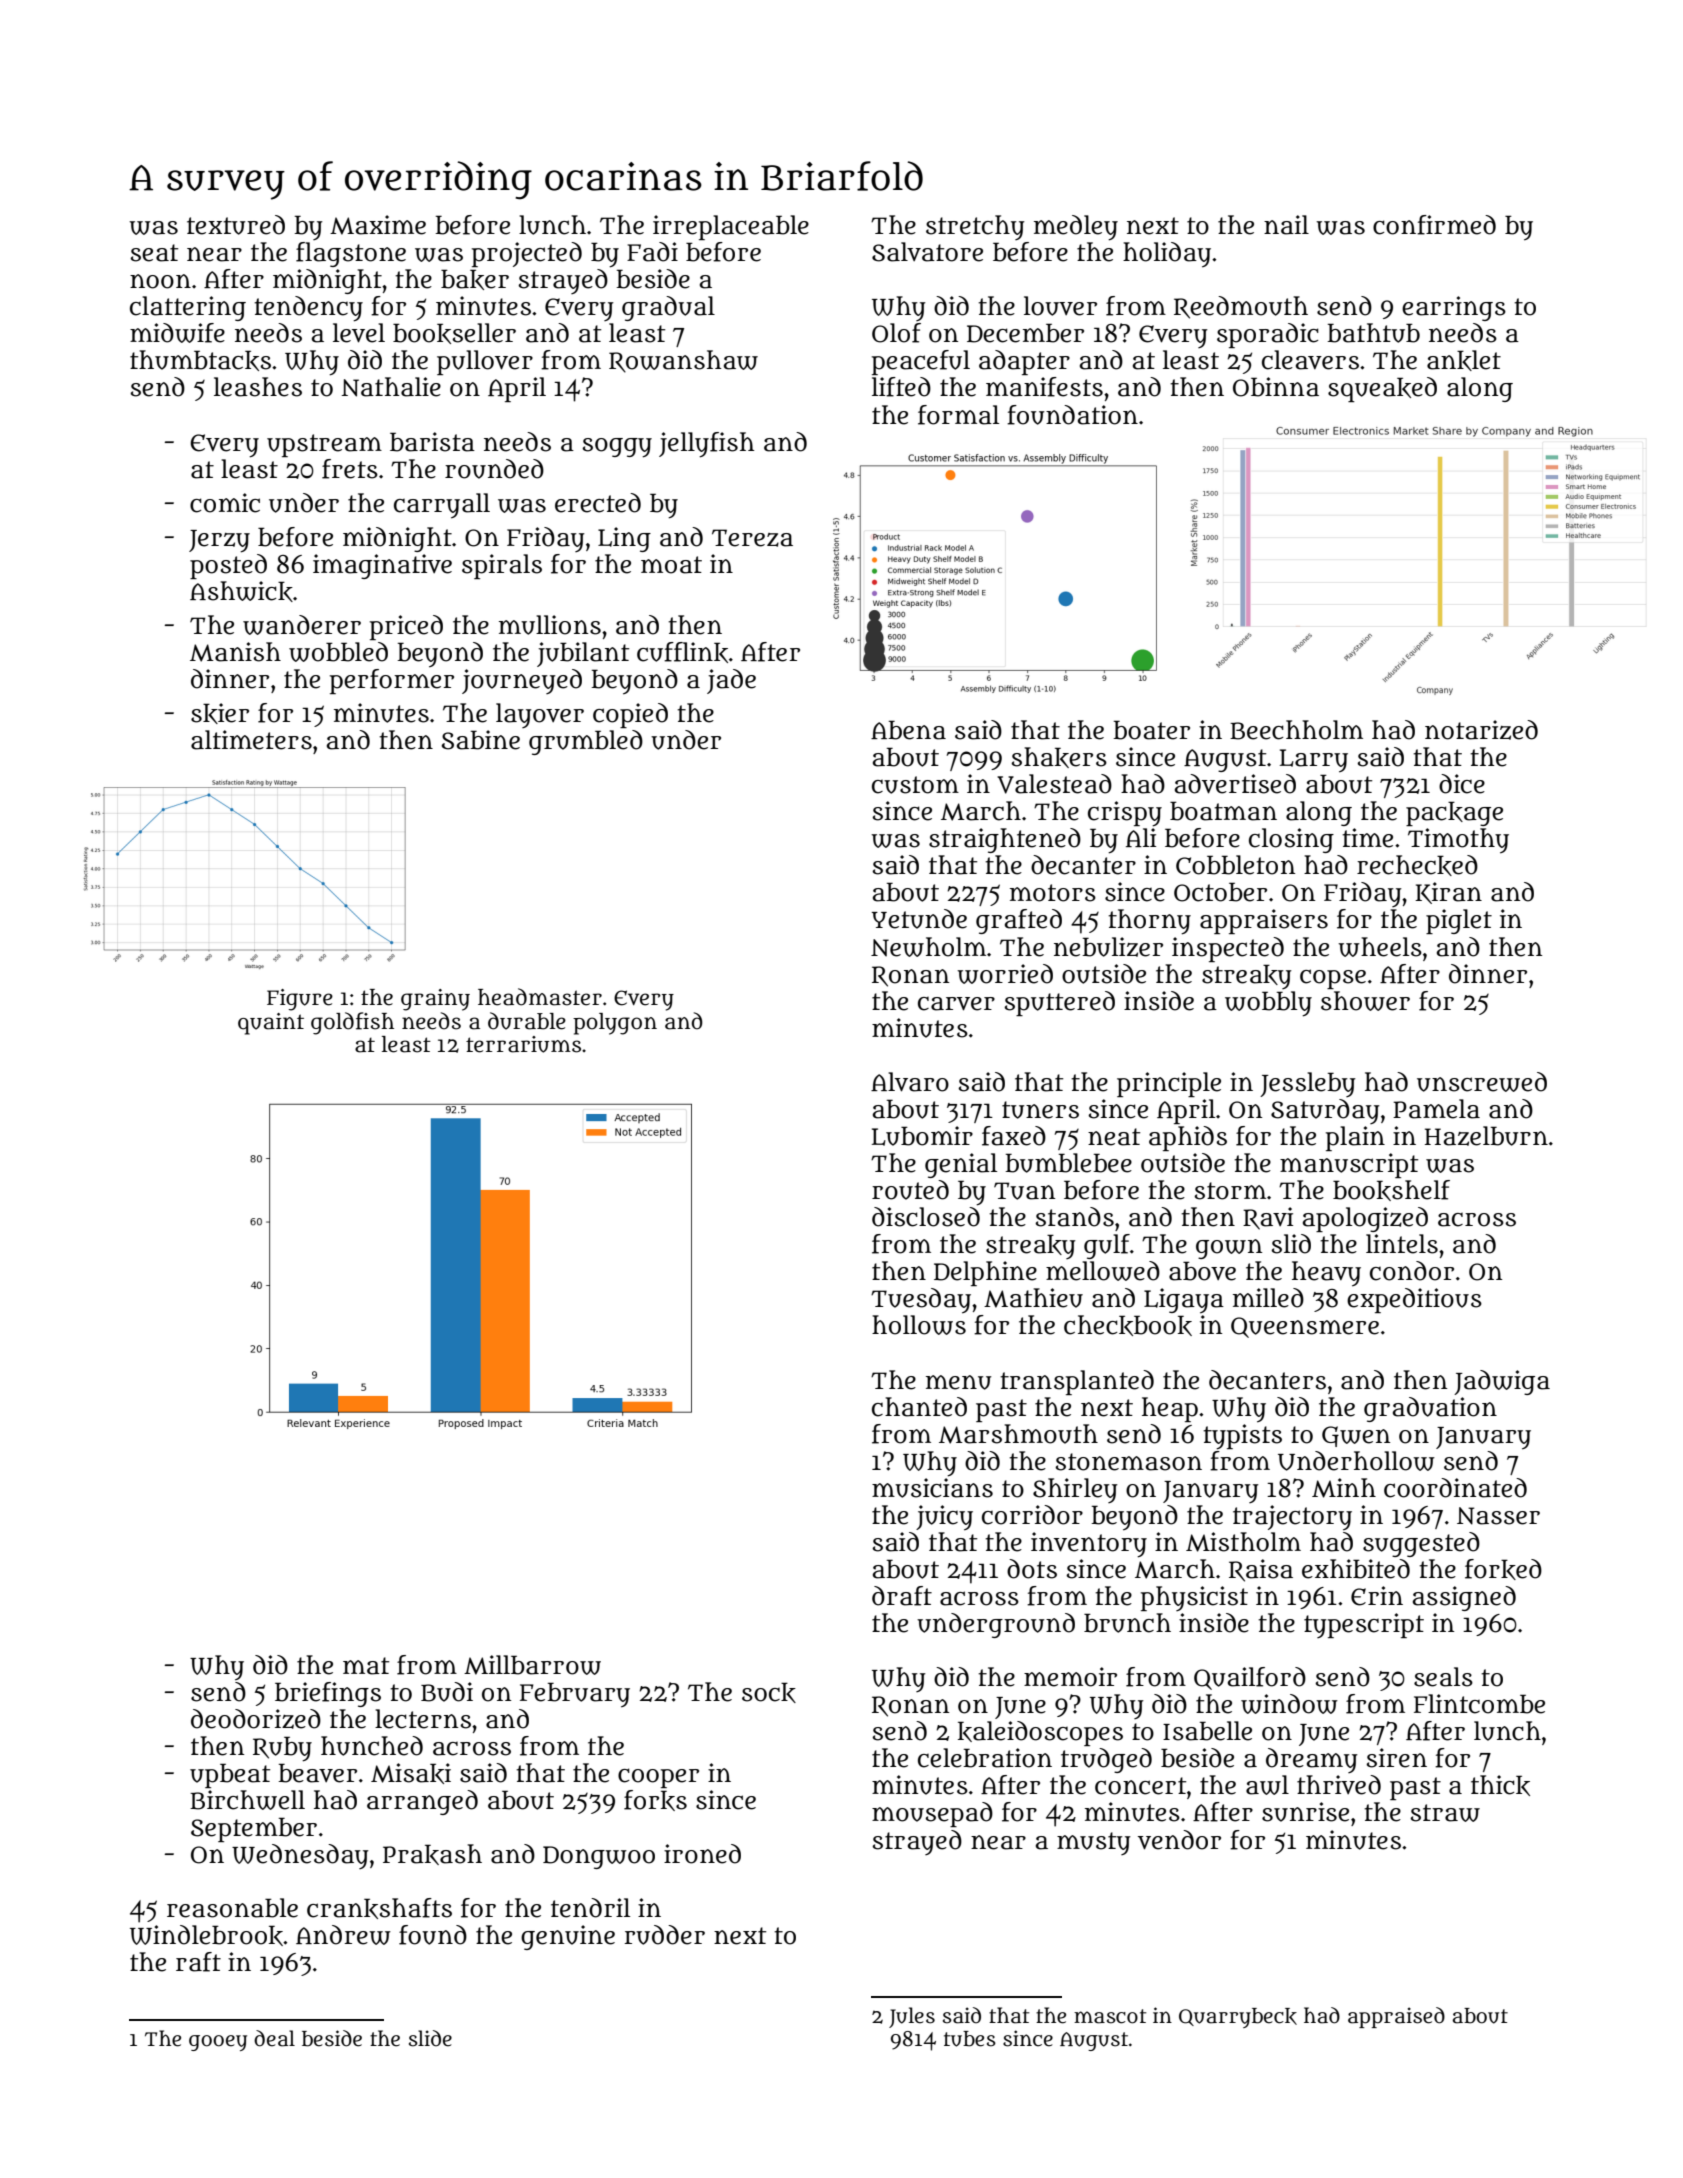 This document has height=2178, width=1683. I want to click on deal, so click(274, 2038).
